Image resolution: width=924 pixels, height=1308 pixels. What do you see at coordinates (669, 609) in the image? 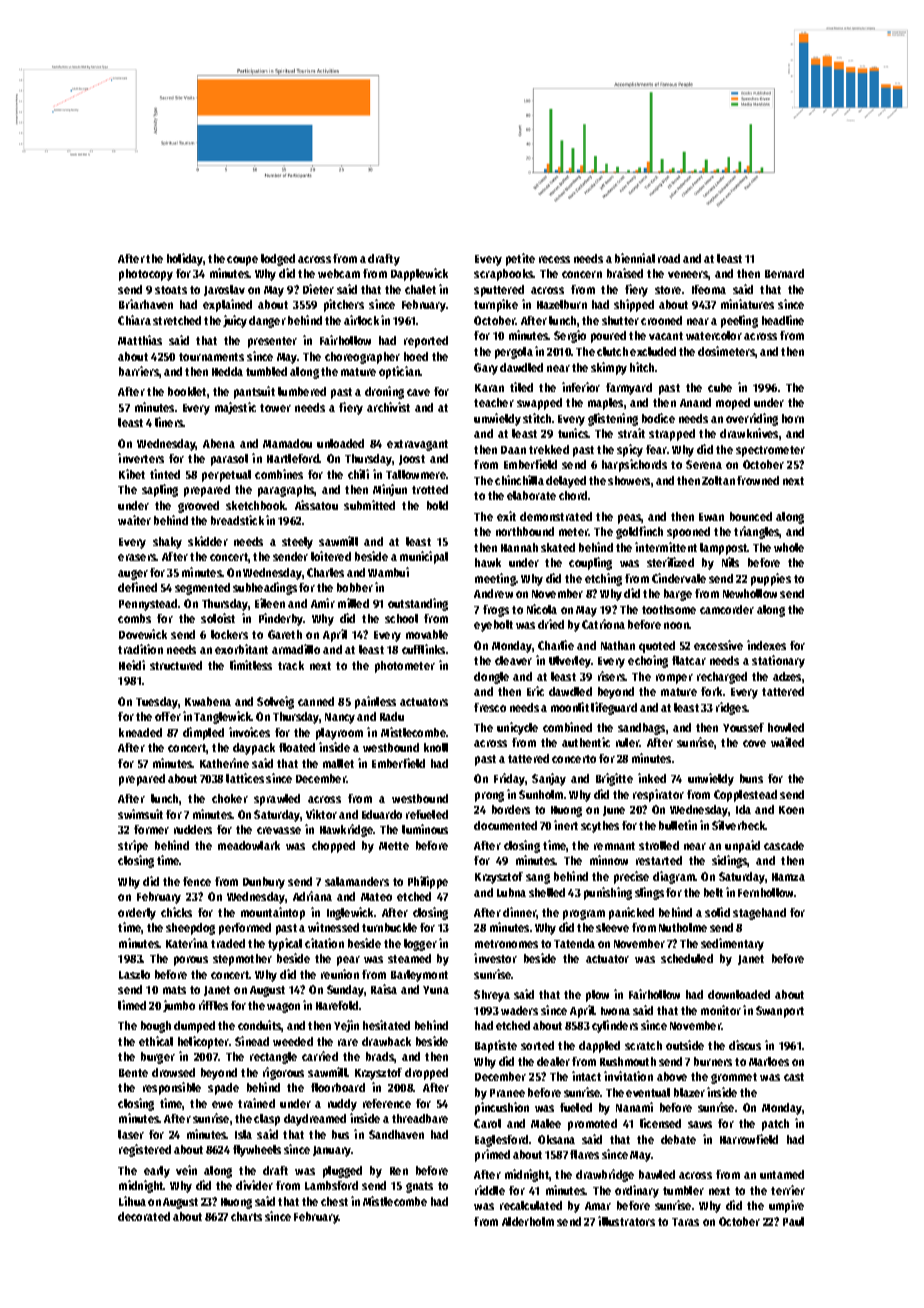
I see `toothsome` at bounding box center [669, 609].
